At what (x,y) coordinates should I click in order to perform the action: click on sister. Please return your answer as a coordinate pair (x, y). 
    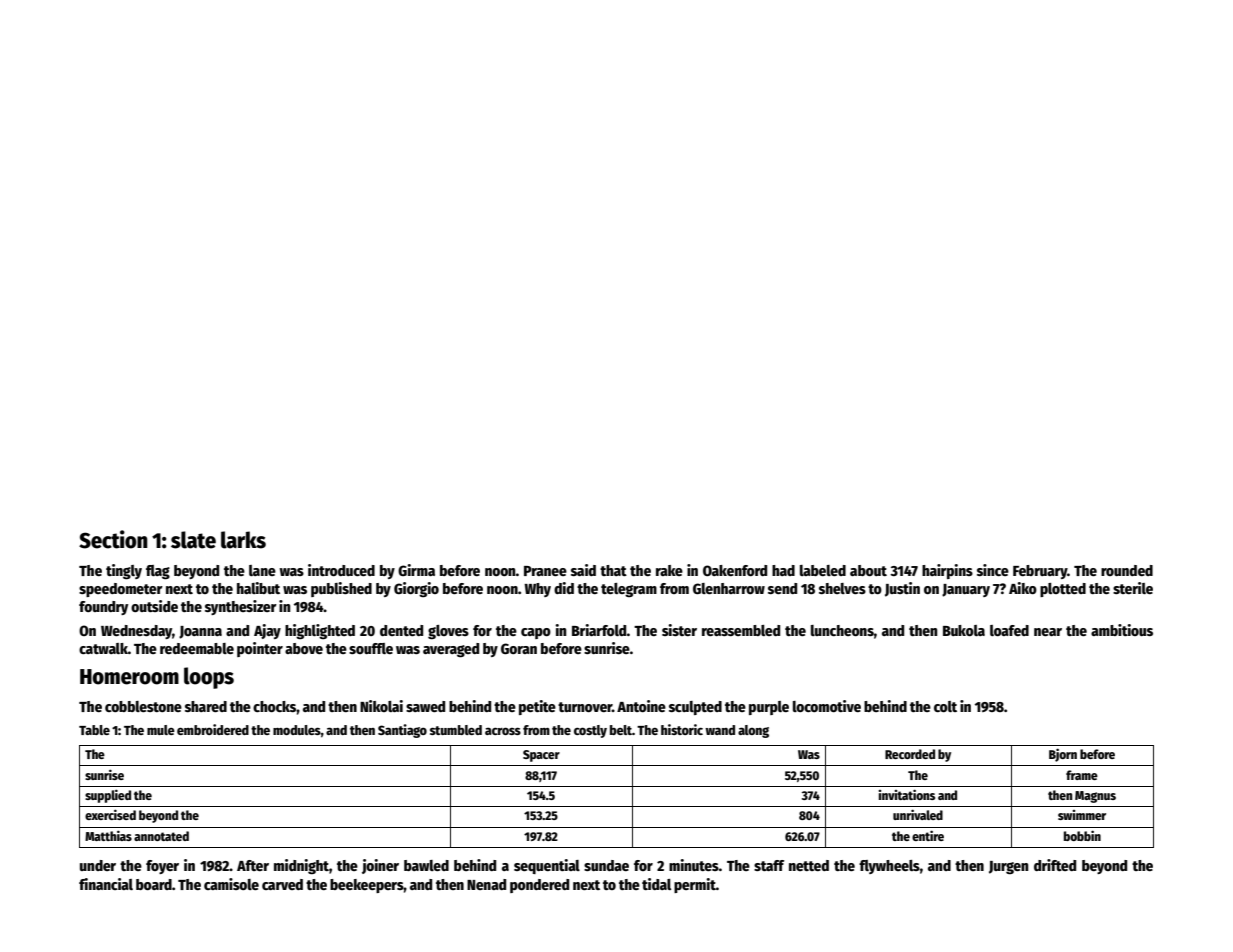
    Looking at the image, I should click on (679, 630).
